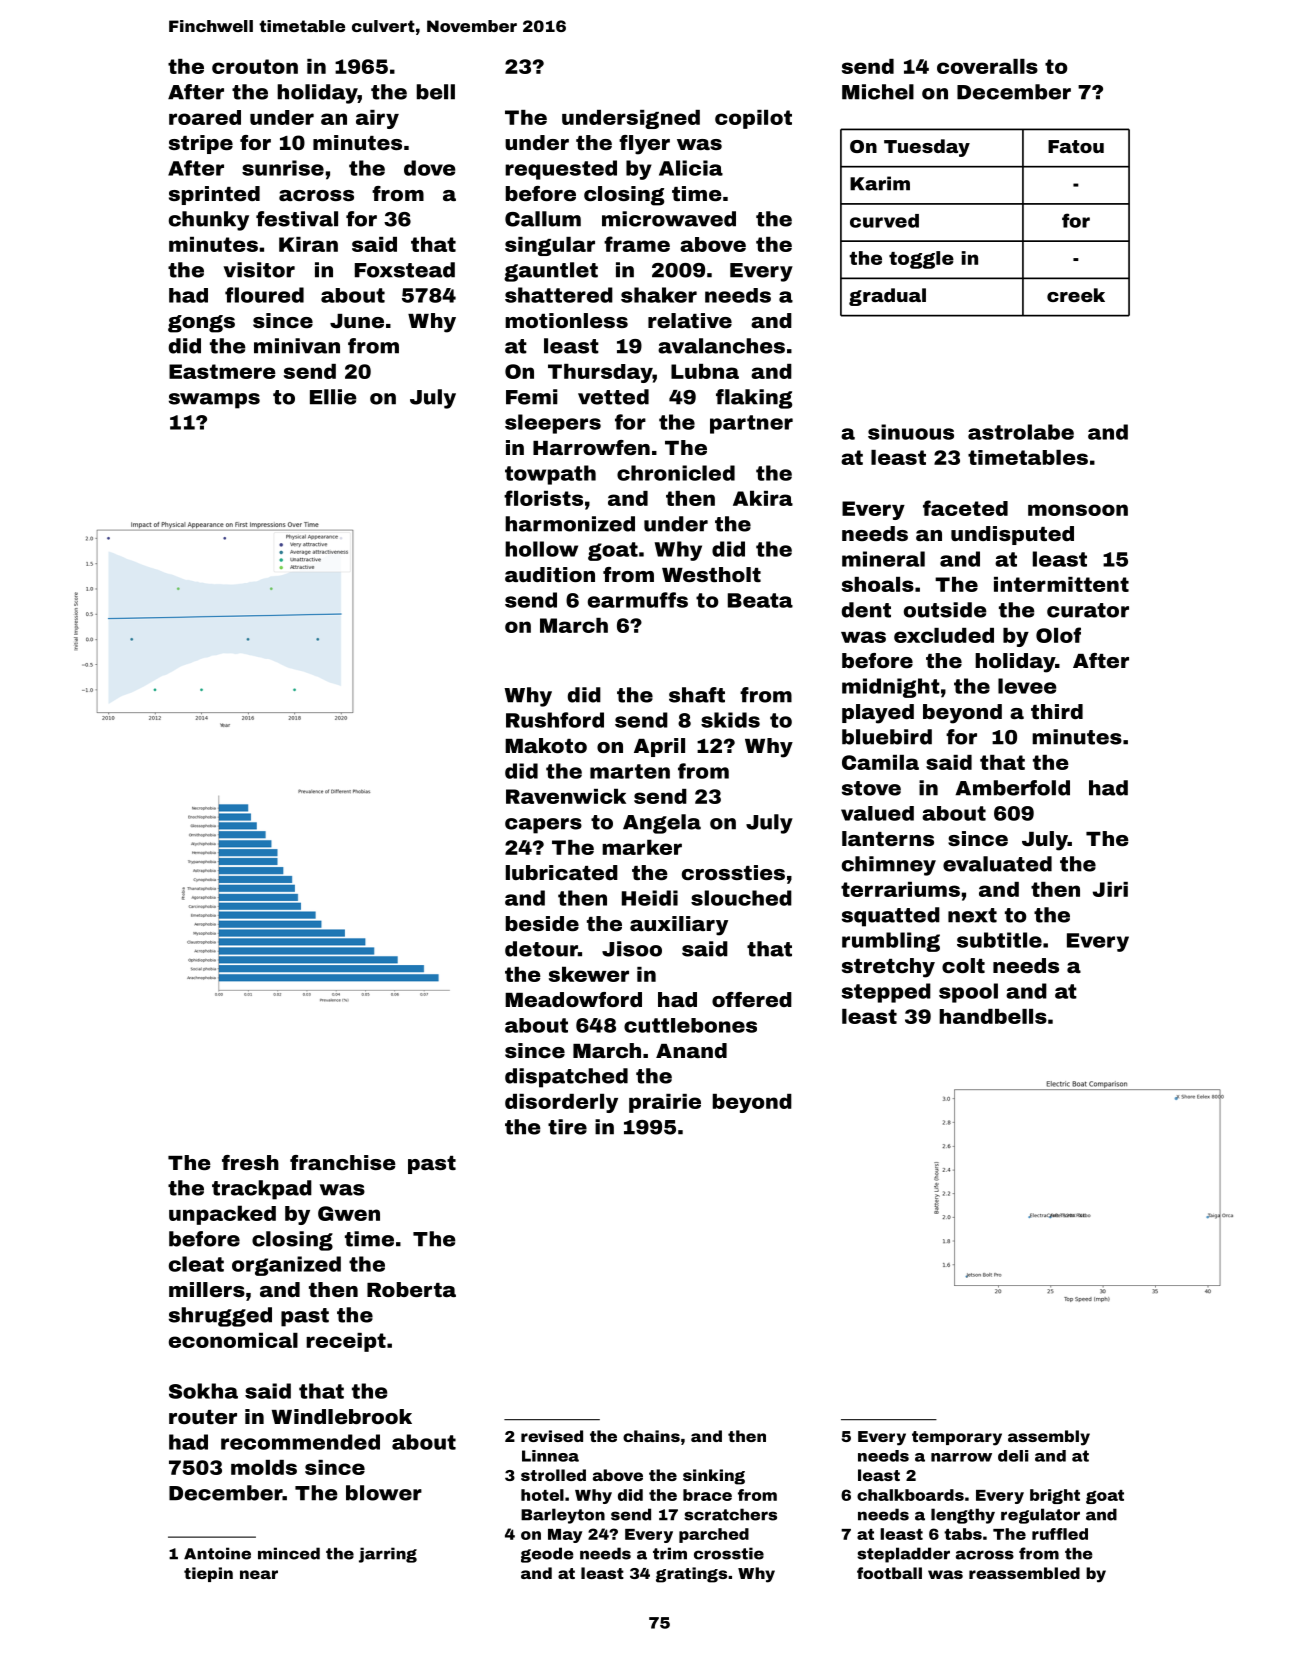 The height and width of the page is (1678, 1297). Describe the element at coordinates (333, 397) in the page. I see `Ellie` at that location.
